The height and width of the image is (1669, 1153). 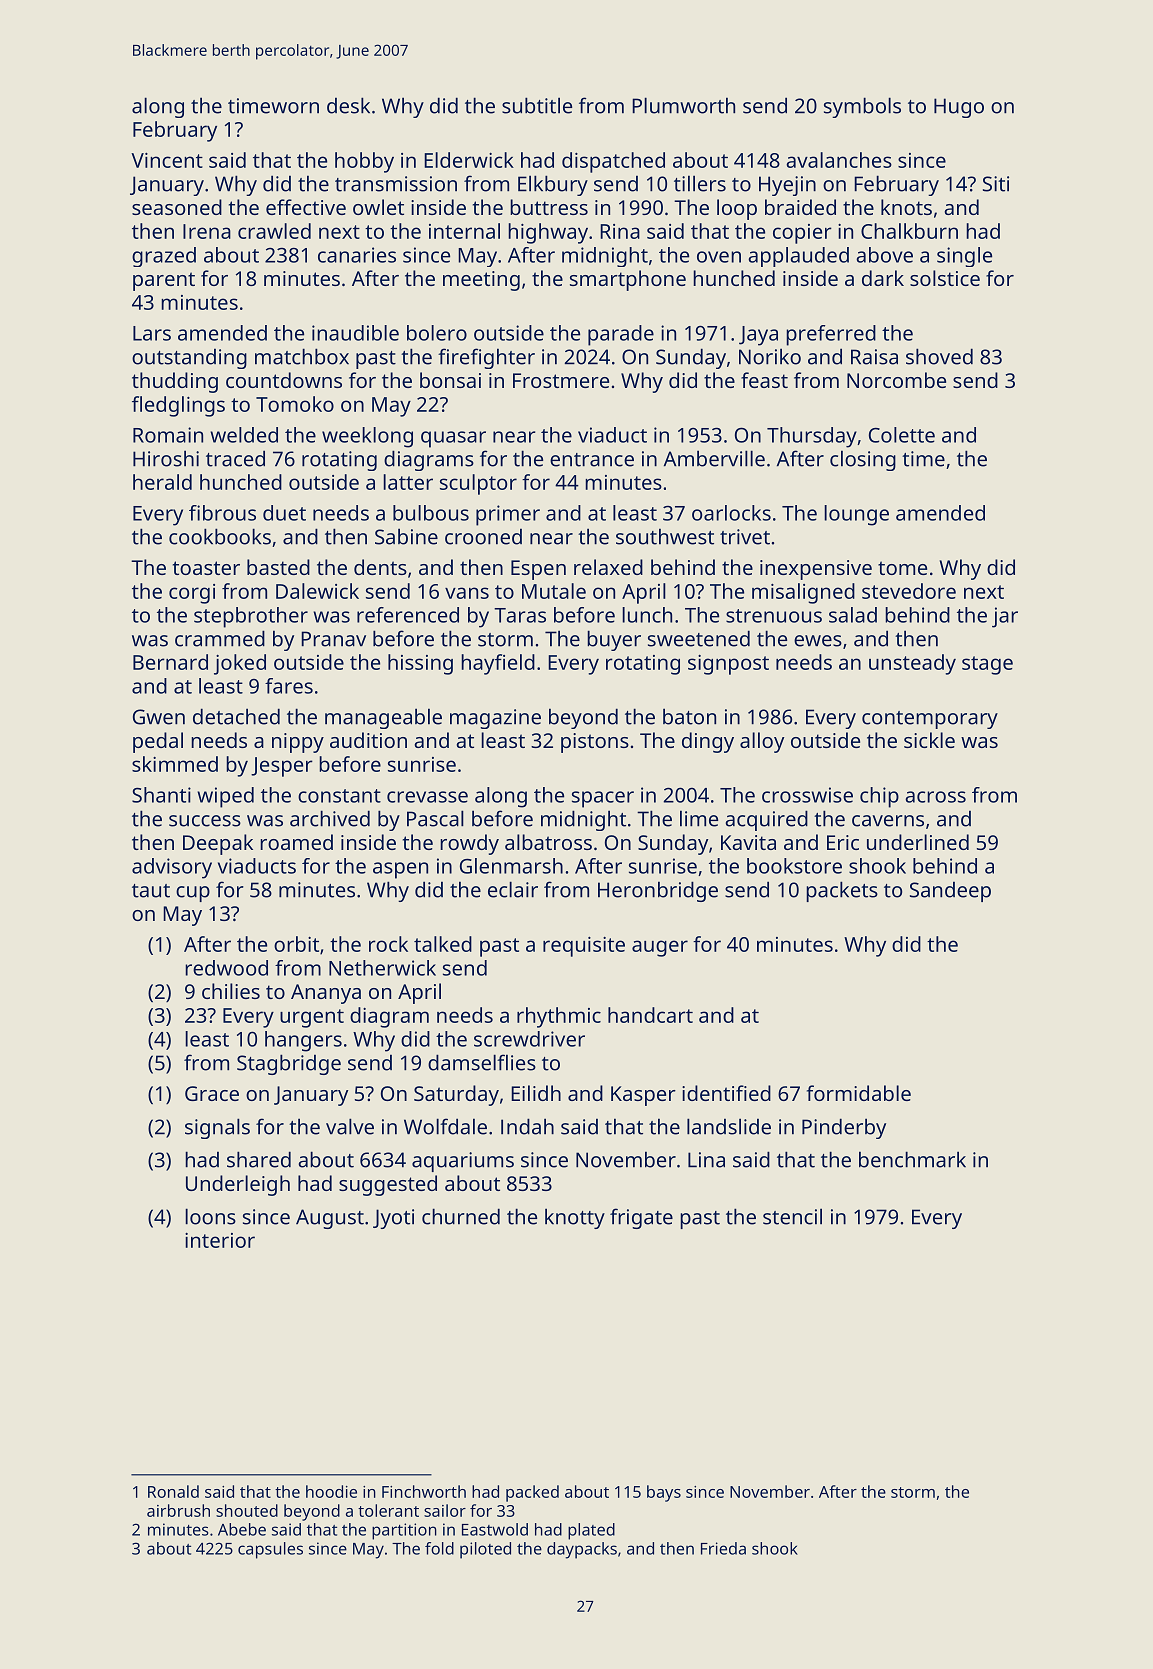 What do you see at coordinates (959, 108) in the image?
I see `Hugo` at bounding box center [959, 108].
